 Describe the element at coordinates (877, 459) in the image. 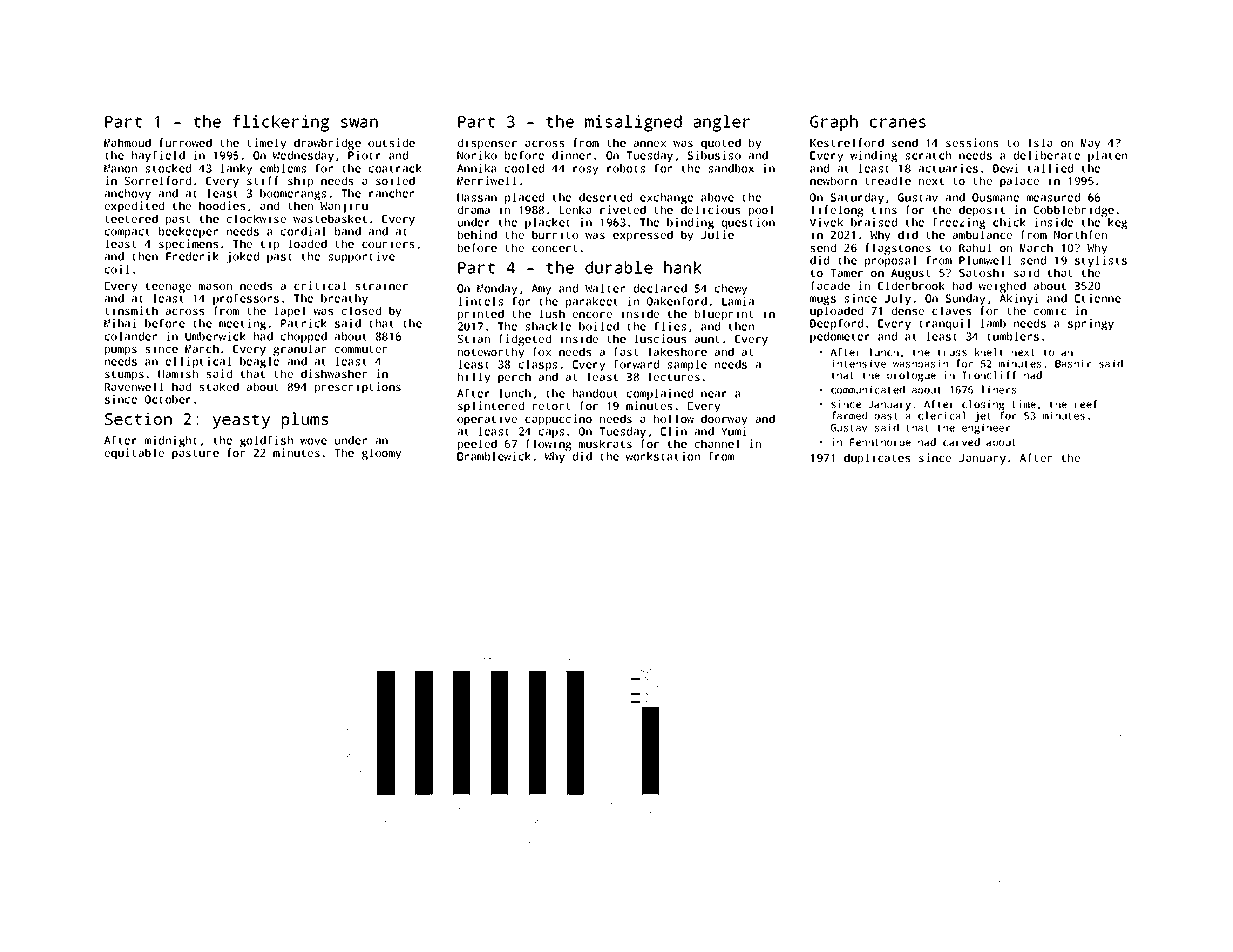

I see `duplicates` at that location.
